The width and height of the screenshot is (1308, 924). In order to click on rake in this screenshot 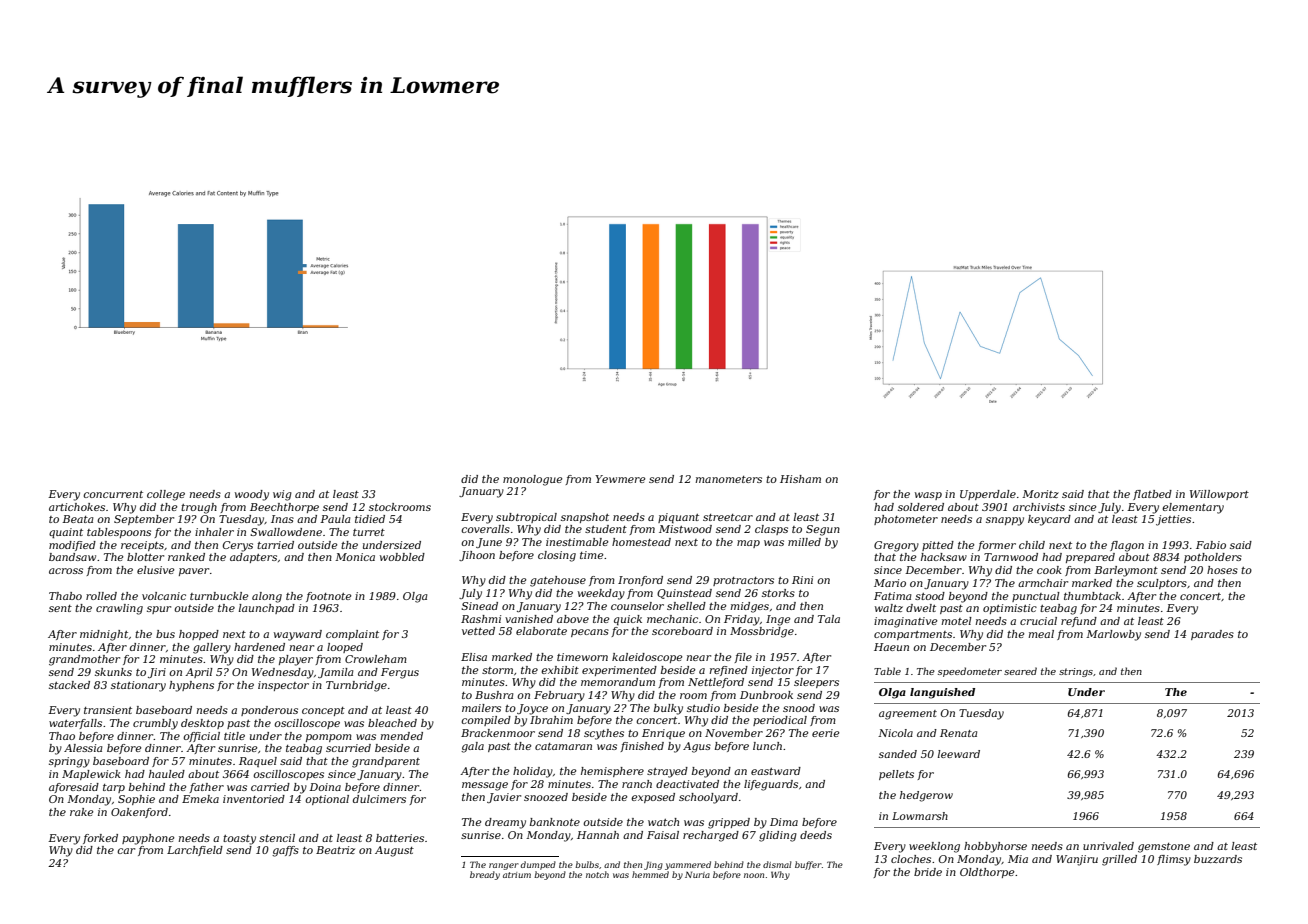, I will do `click(81, 812)`.
